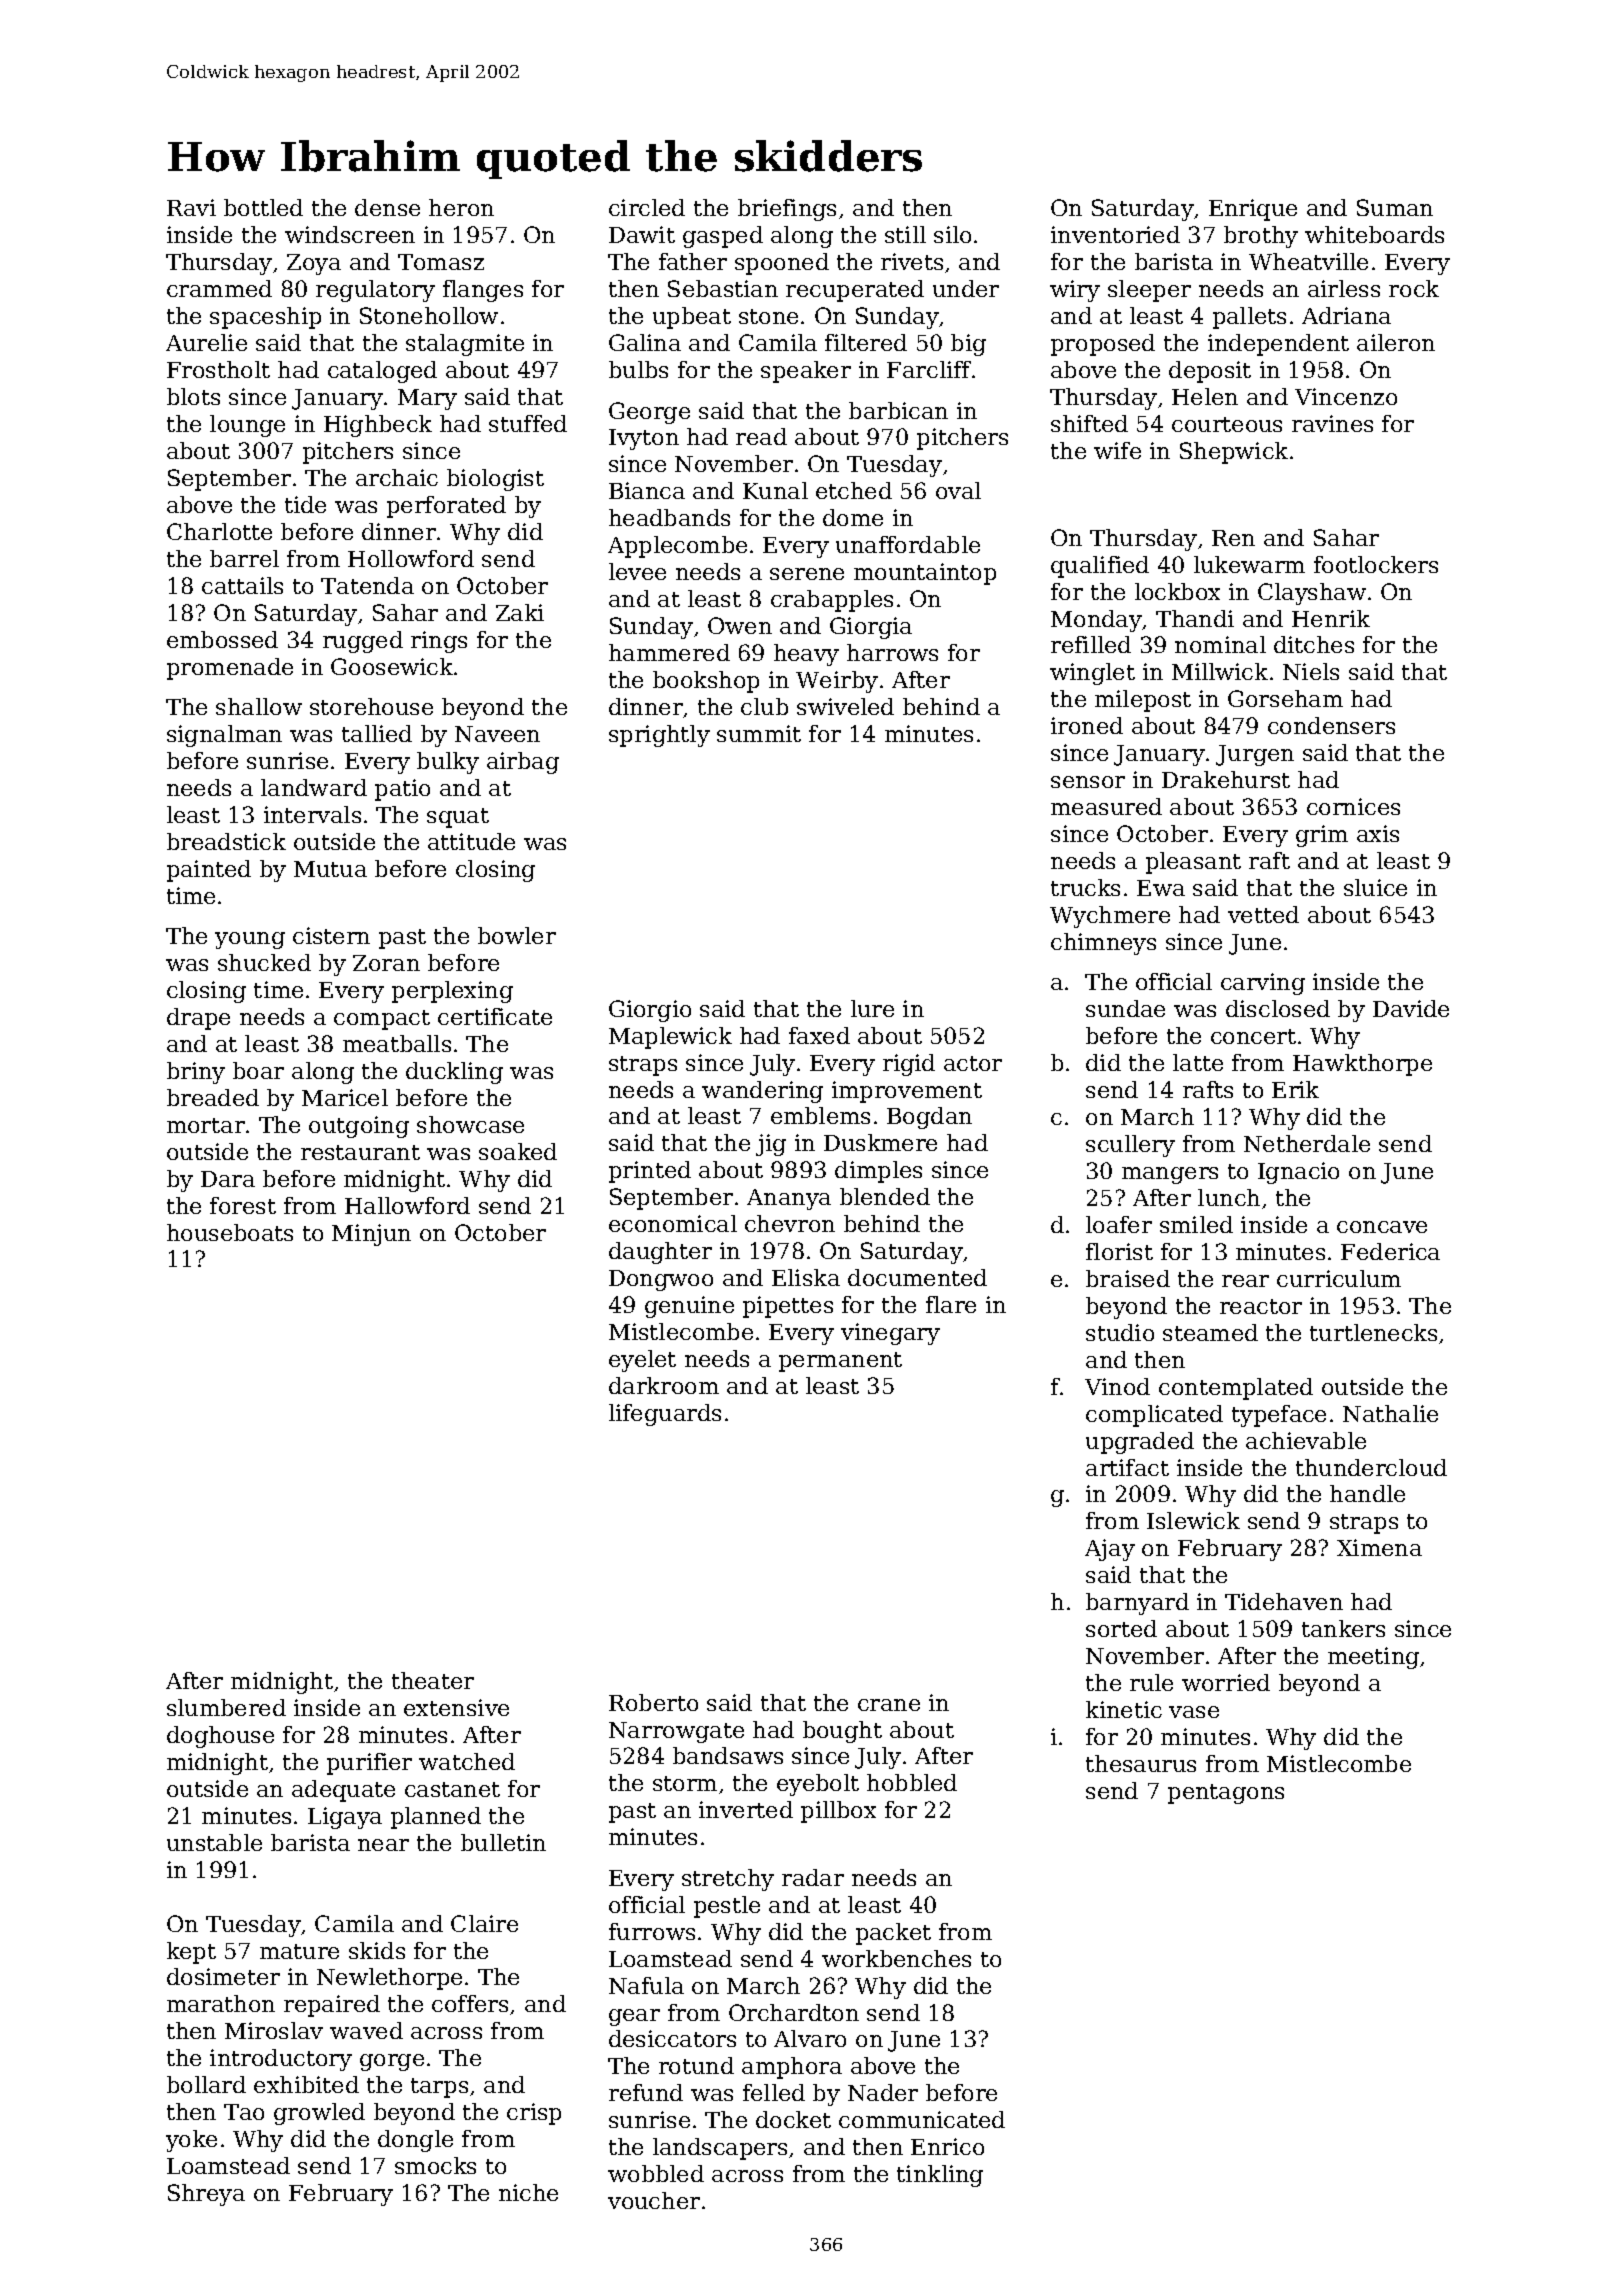  I want to click on Minjun, so click(371, 1235).
